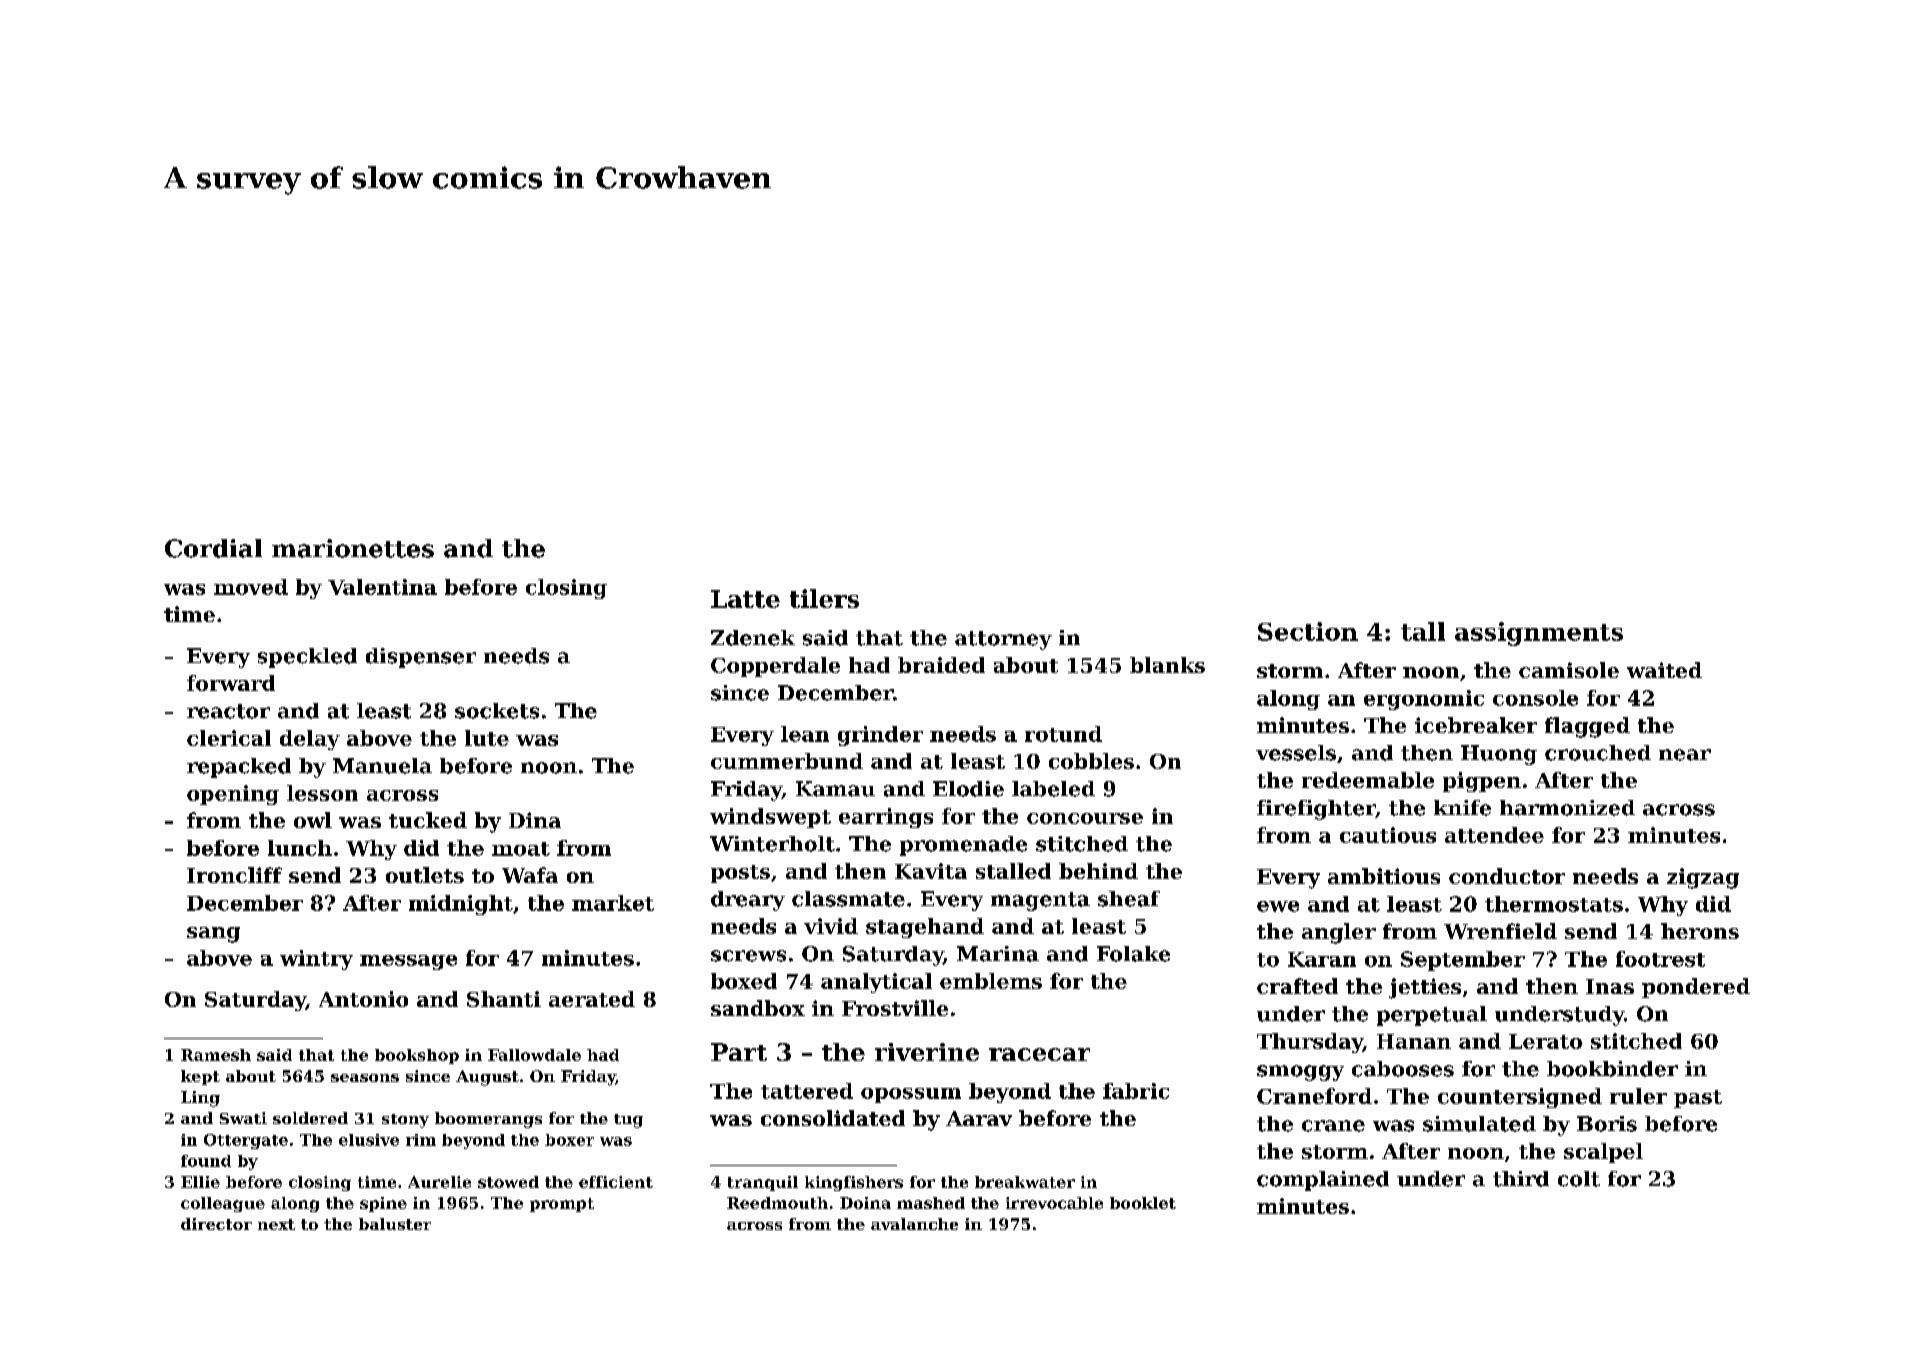 The width and height of the screenshot is (1918, 1356). I want to click on assignments, so click(1539, 634).
